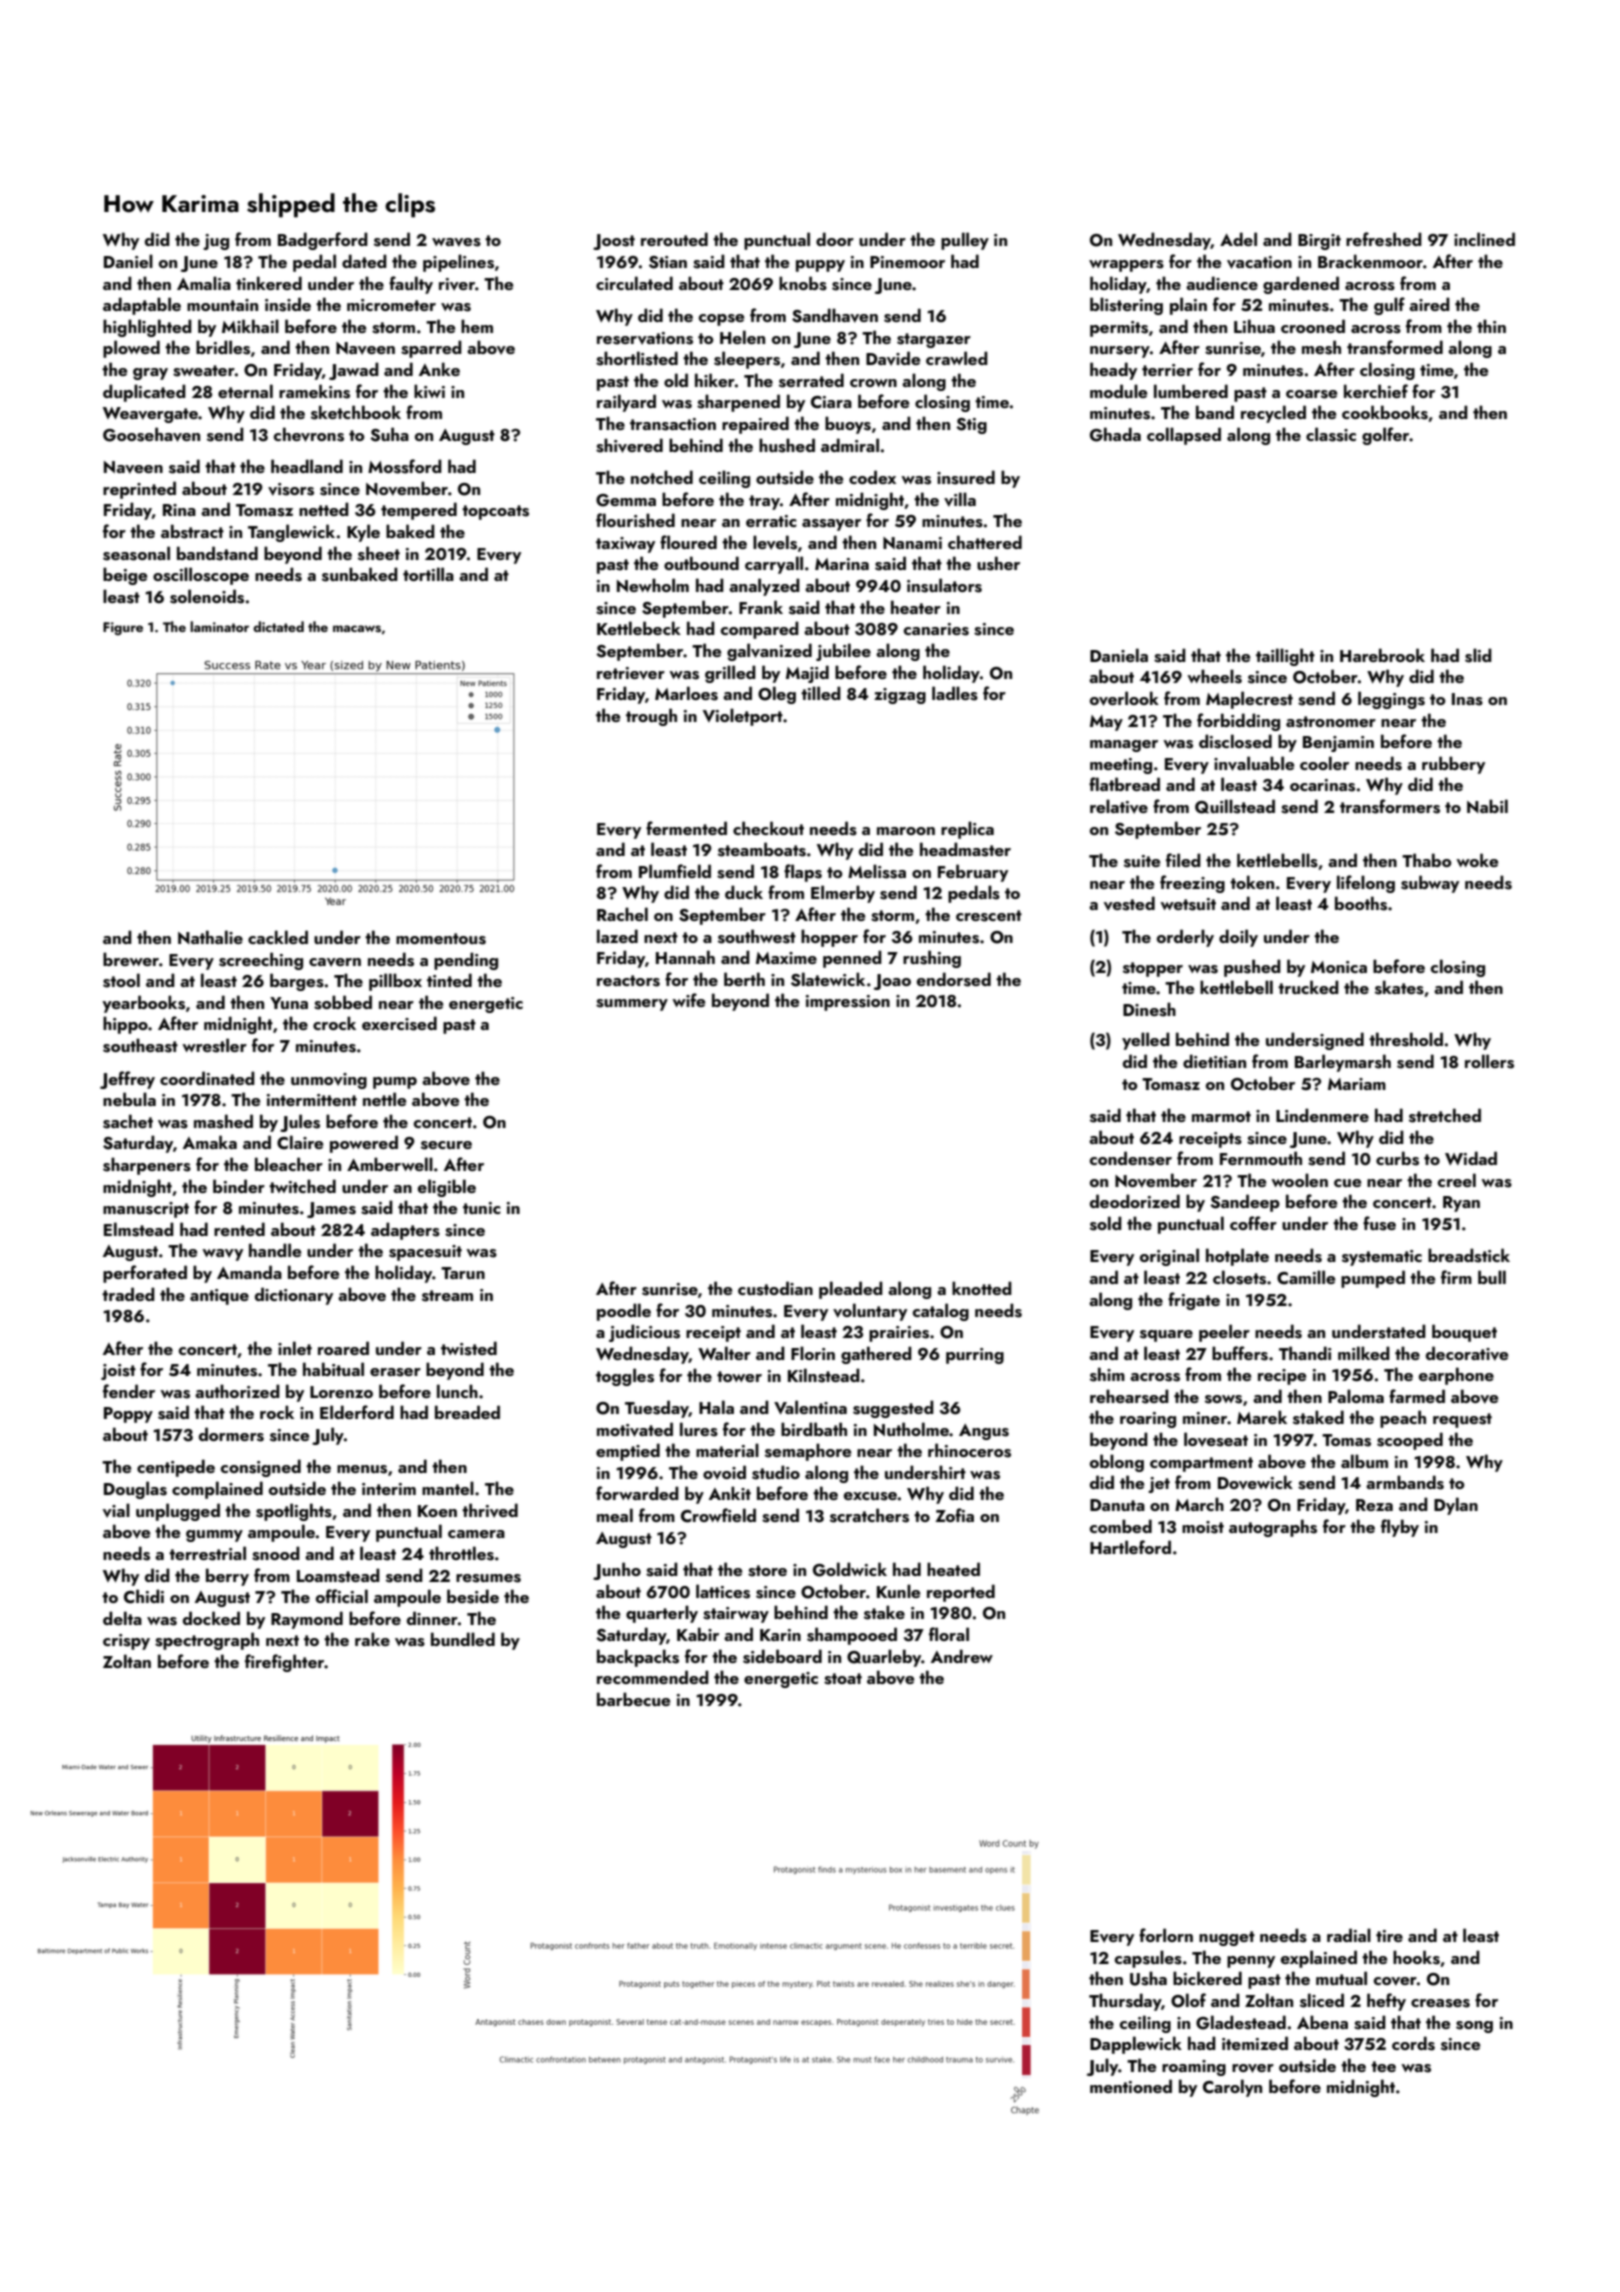 The height and width of the page is (2292, 1620). Describe the element at coordinates (237, 1391) in the page. I see `authorized` at that location.
